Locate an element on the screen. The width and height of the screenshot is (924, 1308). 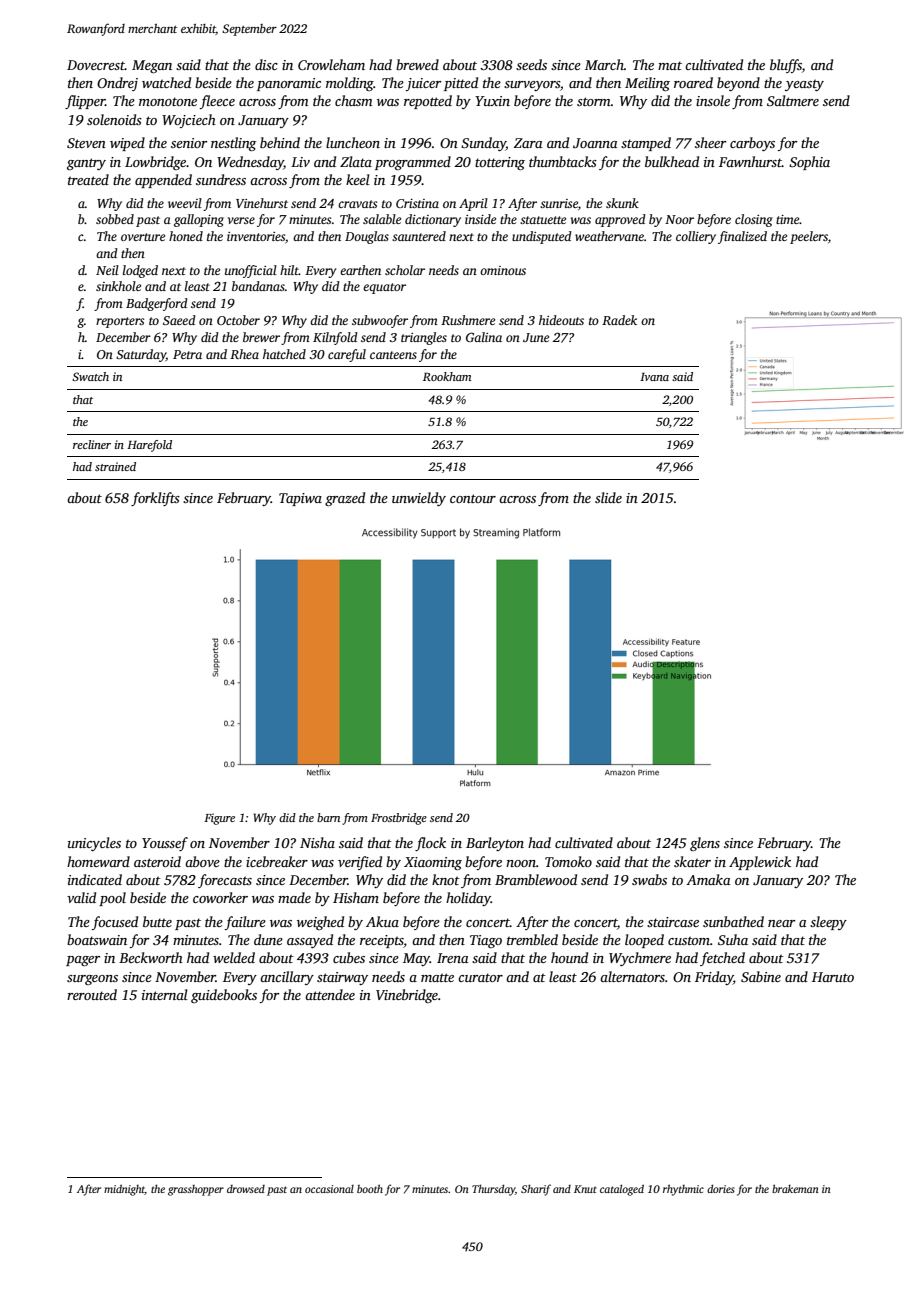
bluffs is located at coordinates (786, 66).
